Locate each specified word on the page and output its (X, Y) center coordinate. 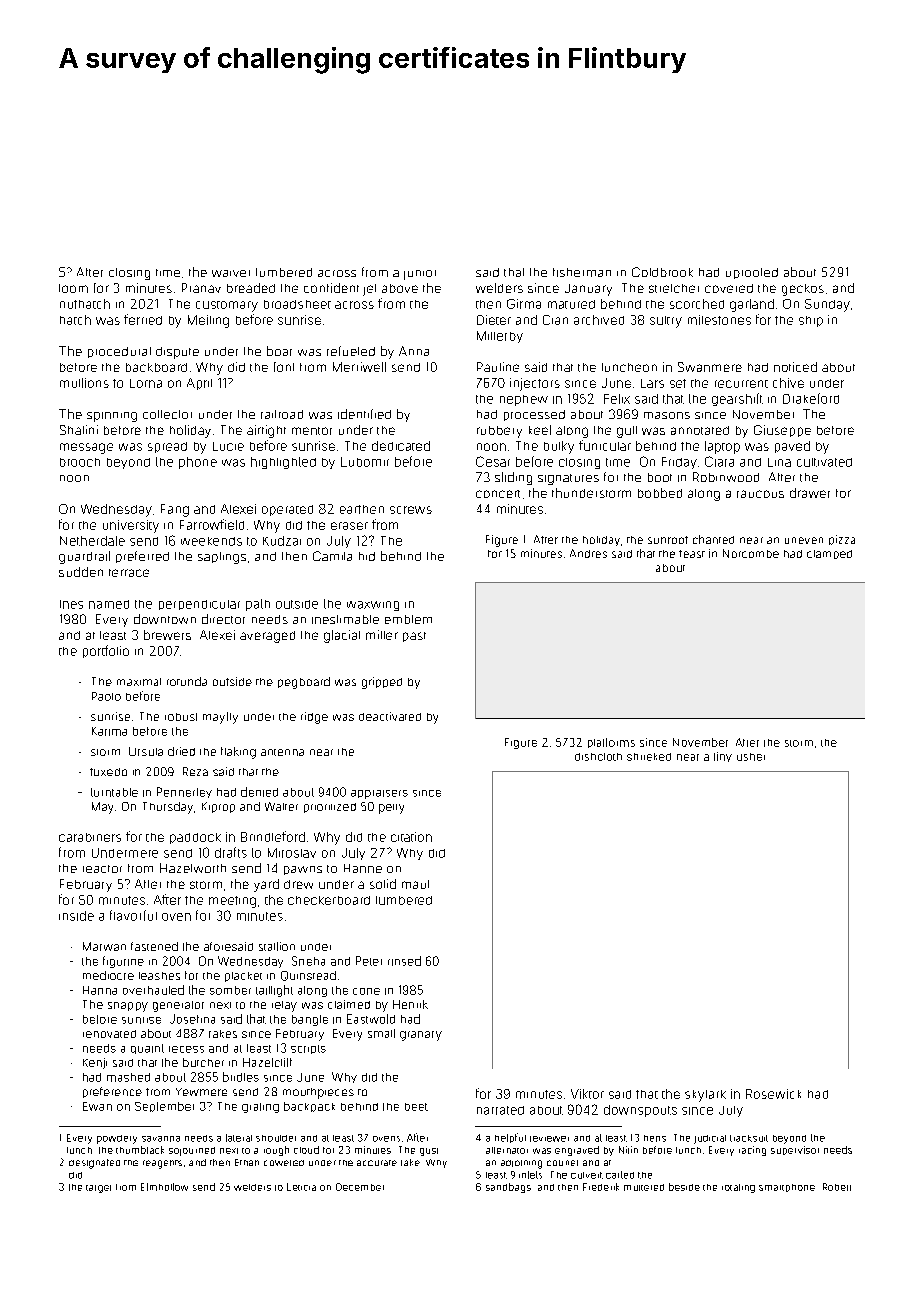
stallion (277, 946)
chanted (713, 539)
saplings (222, 558)
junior (420, 275)
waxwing (373, 606)
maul (415, 884)
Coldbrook (662, 272)
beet (416, 1107)
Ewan (97, 1106)
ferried (143, 319)
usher (751, 757)
